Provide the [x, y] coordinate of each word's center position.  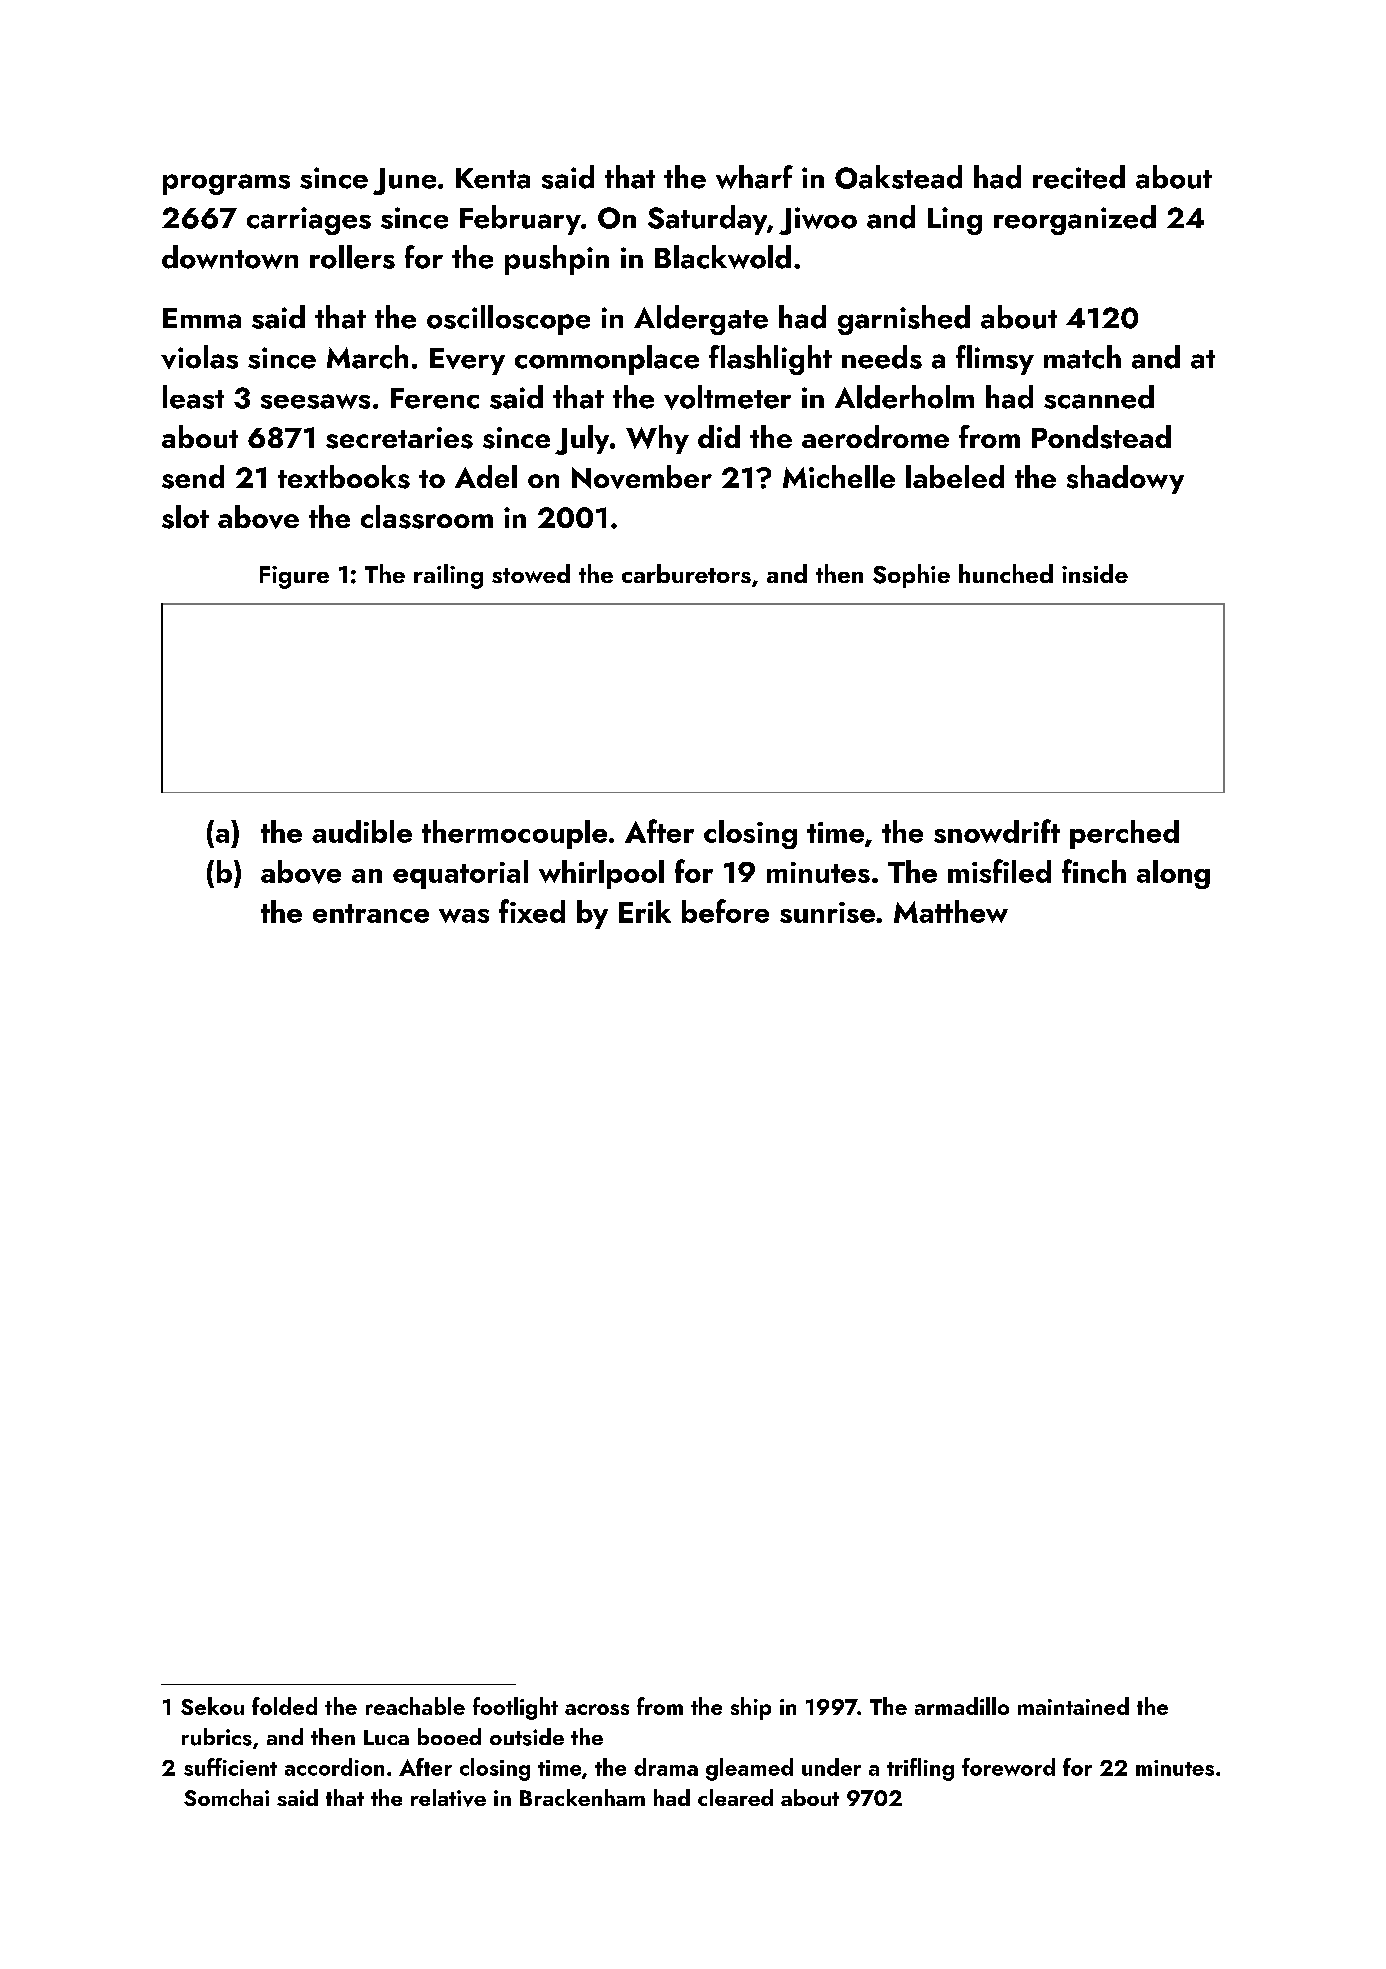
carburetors [686, 573]
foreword [1008, 1767]
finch [1094, 871]
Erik [645, 911]
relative [448, 1798]
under [831, 1767]
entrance [371, 913]
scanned [1099, 397]
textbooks [344, 477]
